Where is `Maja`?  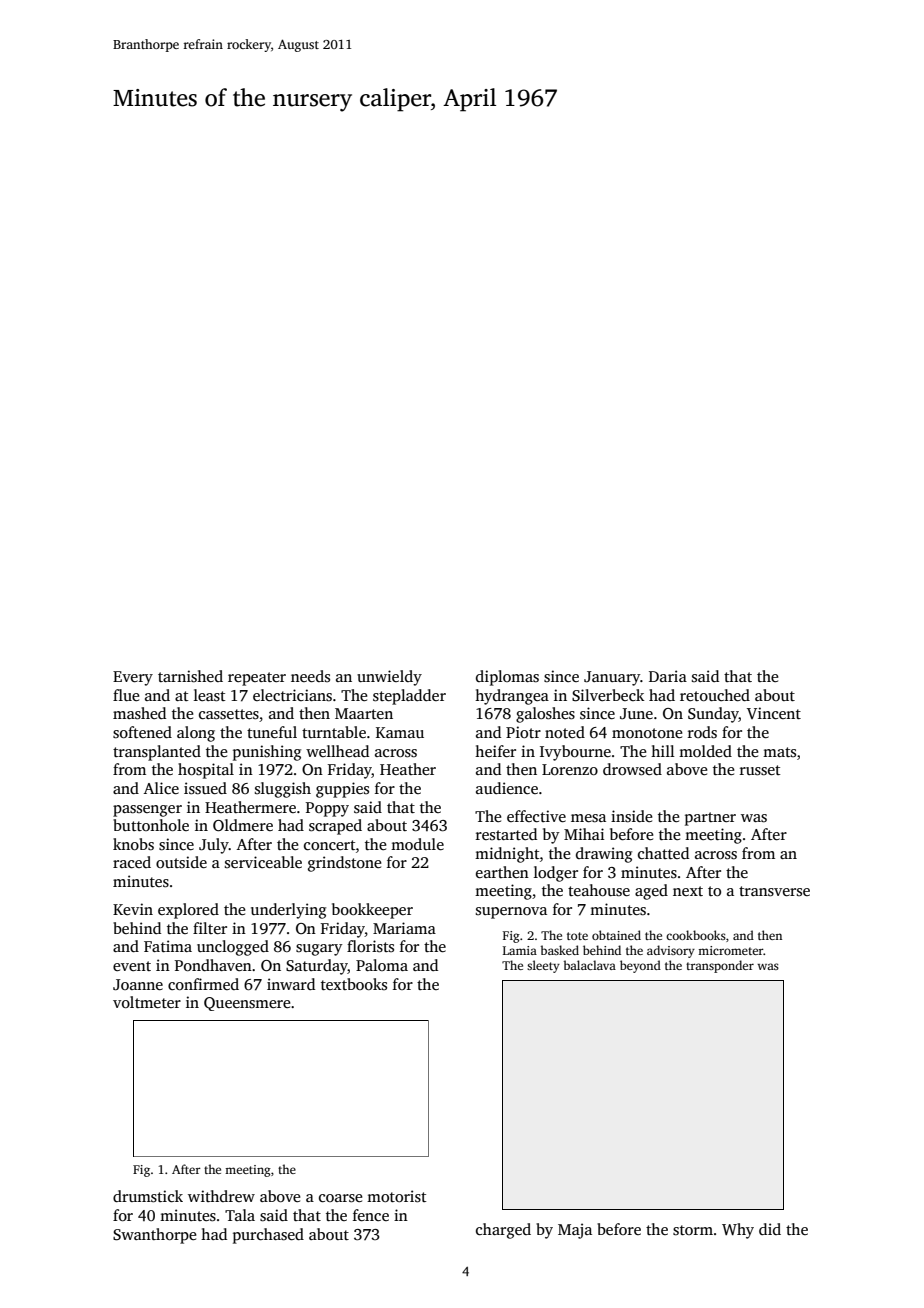
Maja is located at coordinates (575, 1231).
